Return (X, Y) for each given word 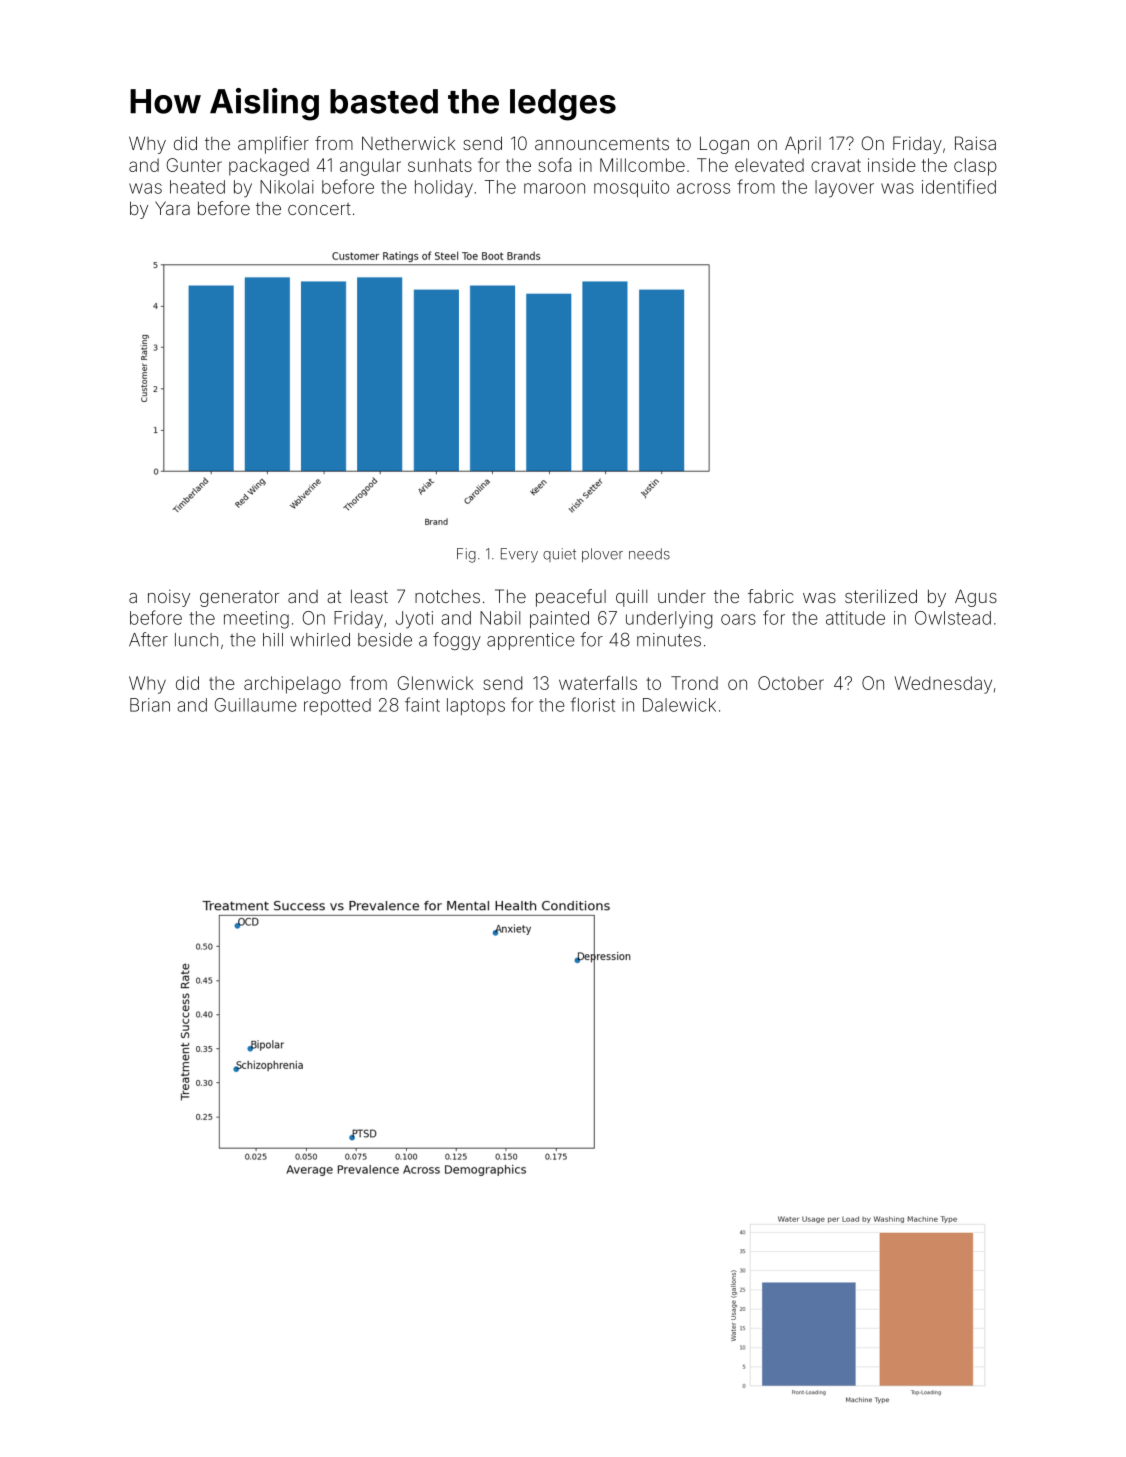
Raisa (975, 143)
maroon (554, 188)
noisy (169, 598)
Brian (150, 705)
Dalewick (679, 705)
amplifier (273, 145)
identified (959, 186)
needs (649, 554)
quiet (559, 555)
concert (319, 209)
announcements (602, 144)
